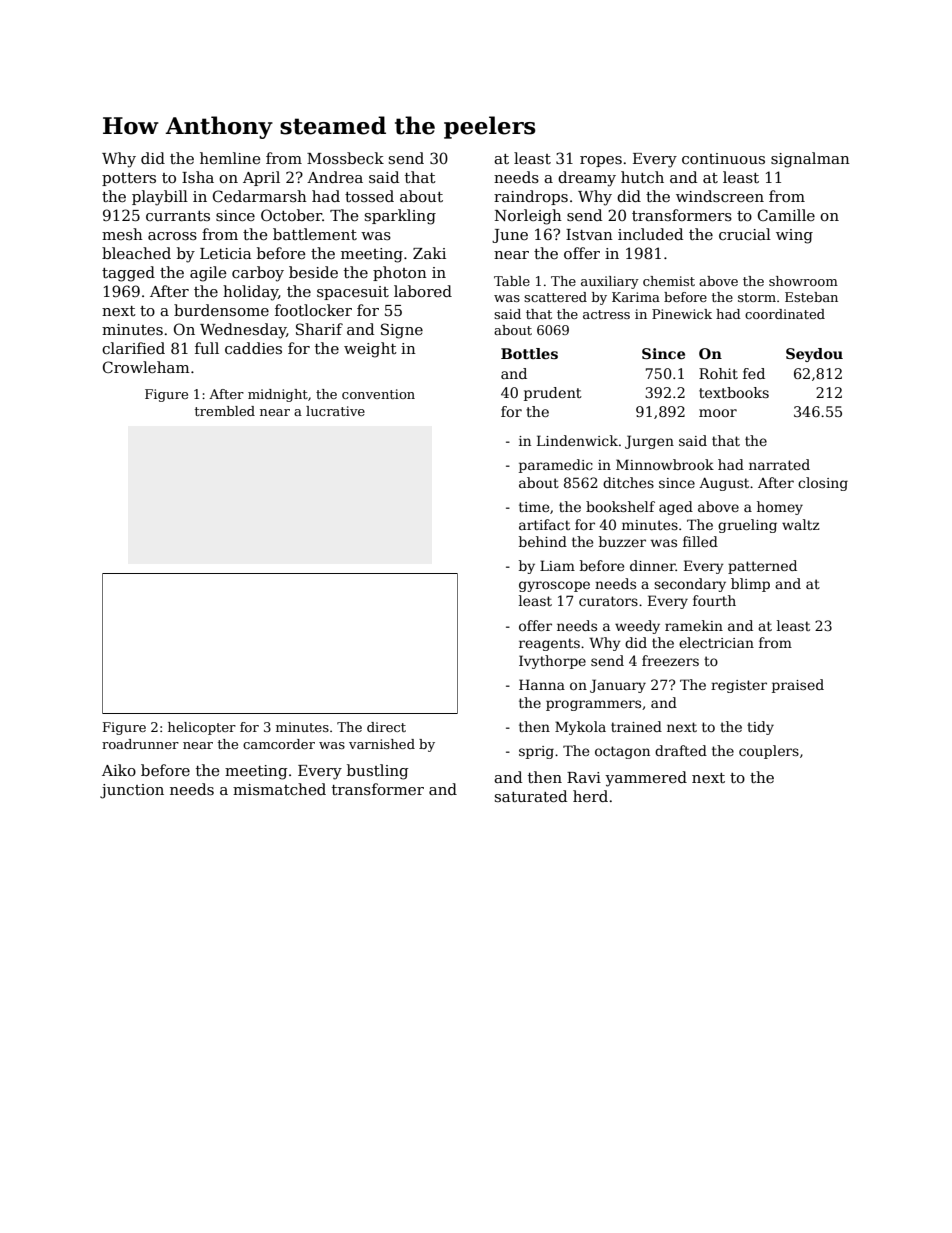 Image resolution: width=952 pixels, height=1233 pixels. What do you see at coordinates (278, 395) in the screenshot?
I see `midnight` at bounding box center [278, 395].
